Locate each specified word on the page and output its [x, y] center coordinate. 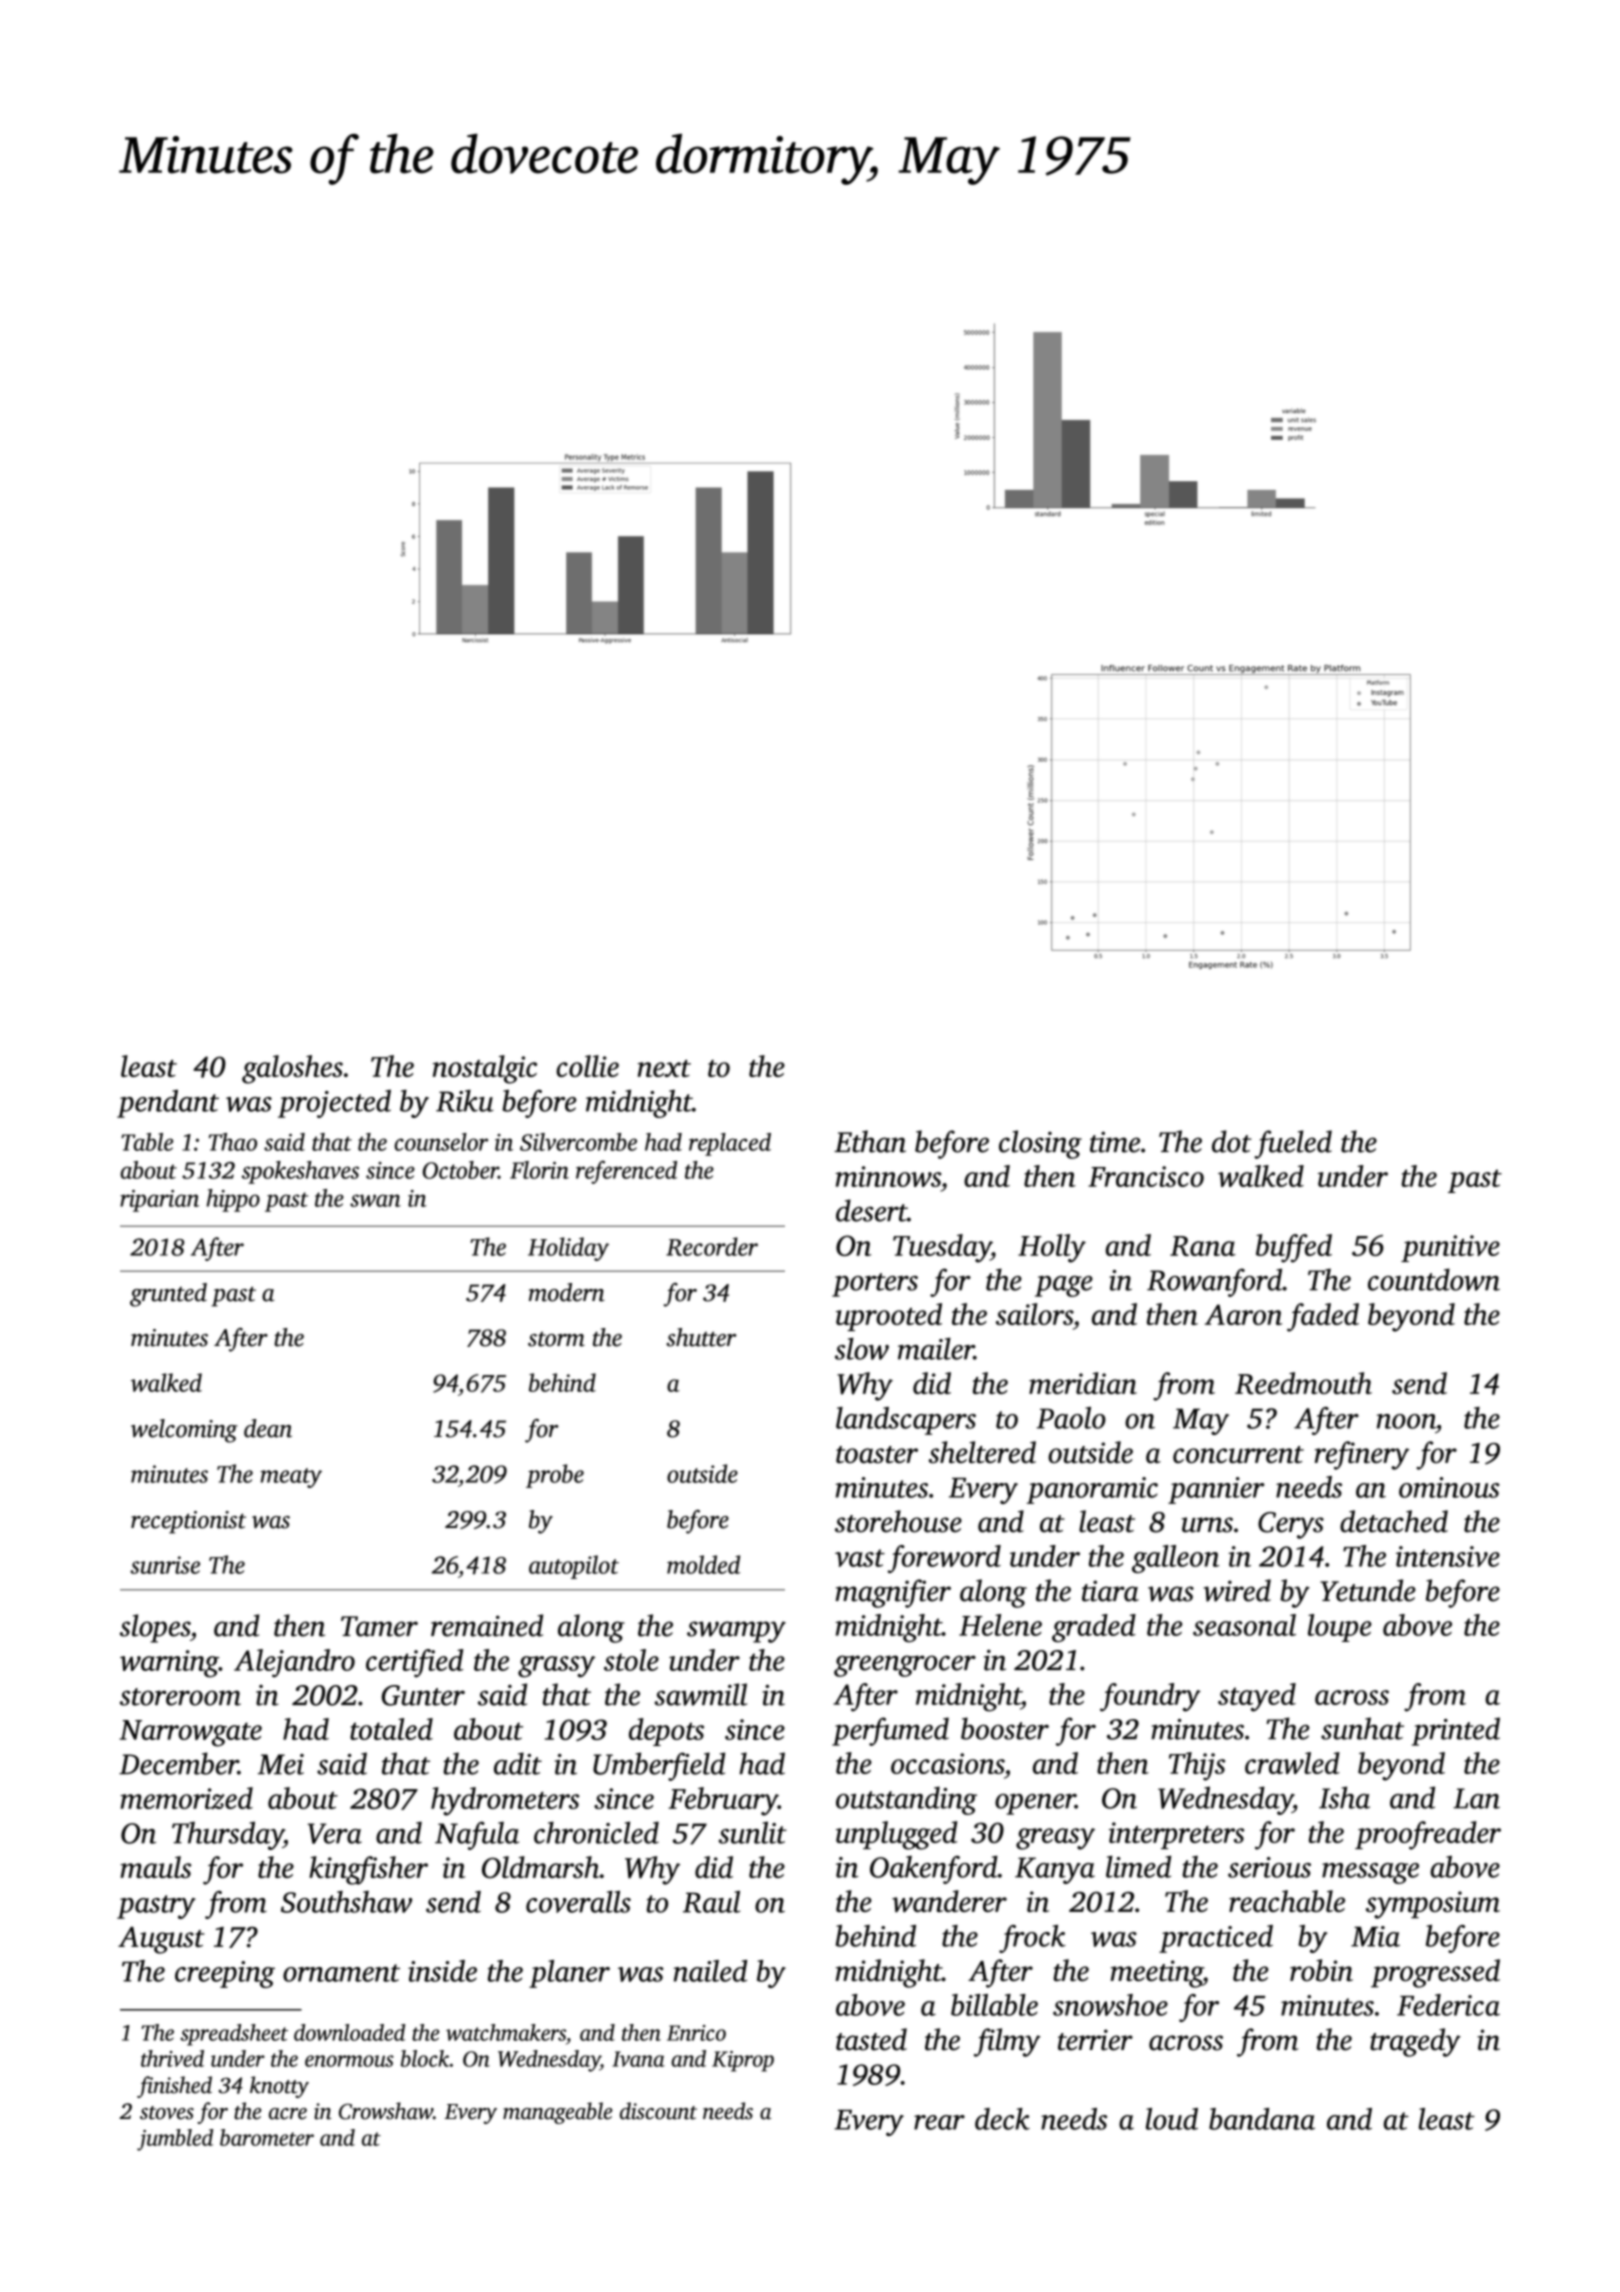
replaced [730, 1144]
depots [666, 1732]
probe [555, 1476]
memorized [186, 1798]
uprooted [889, 1317]
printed [1456, 1731]
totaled [391, 1729]
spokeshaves [300, 1172]
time [1115, 1142]
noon [1406, 1421]
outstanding [906, 1800]
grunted [168, 1295]
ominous [1449, 1487]
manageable [557, 2113]
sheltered [982, 1452]
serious [1269, 1867]
